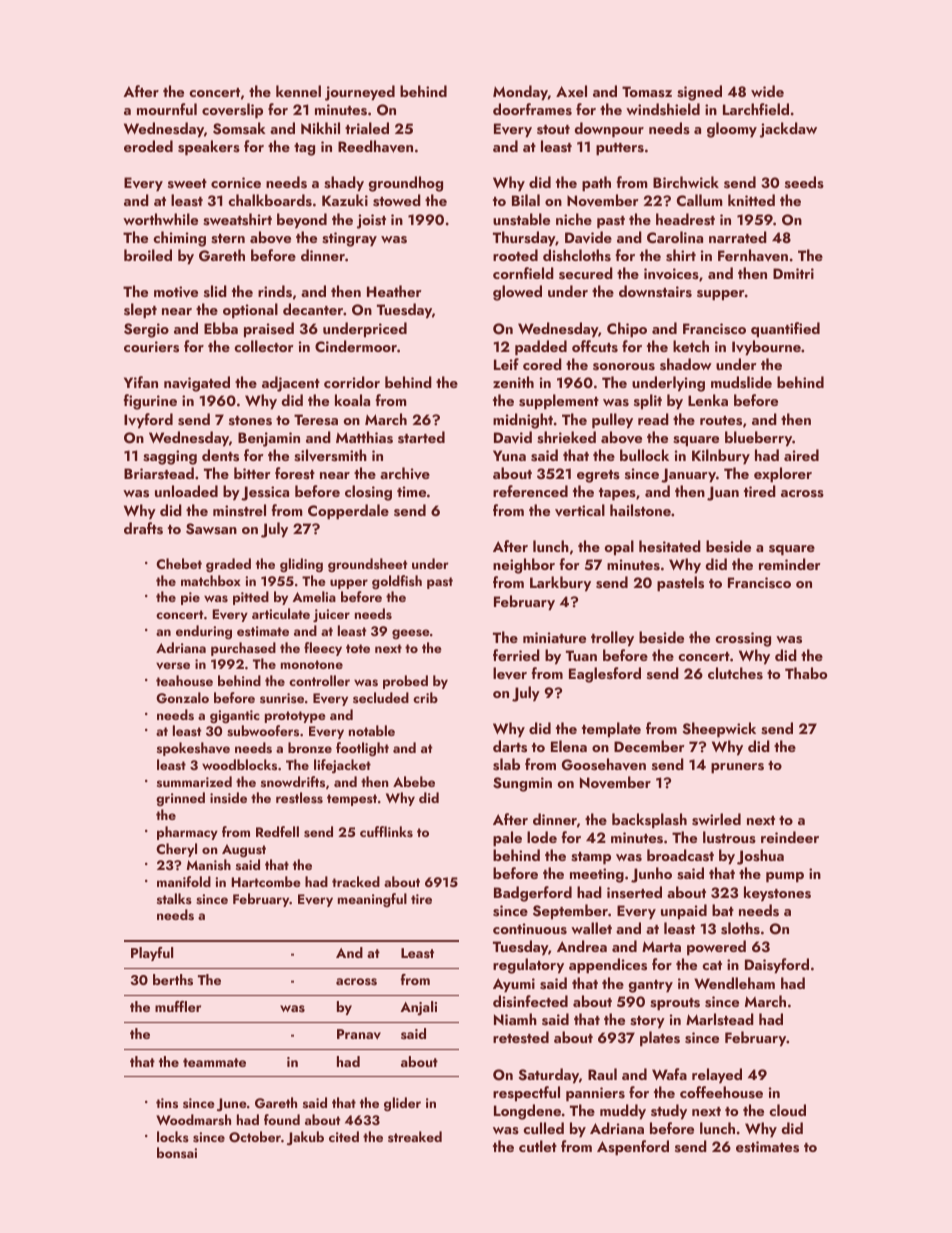 This screenshot has width=952, height=1233. Describe the element at coordinates (647, 92) in the screenshot. I see `Tomasz` at that location.
